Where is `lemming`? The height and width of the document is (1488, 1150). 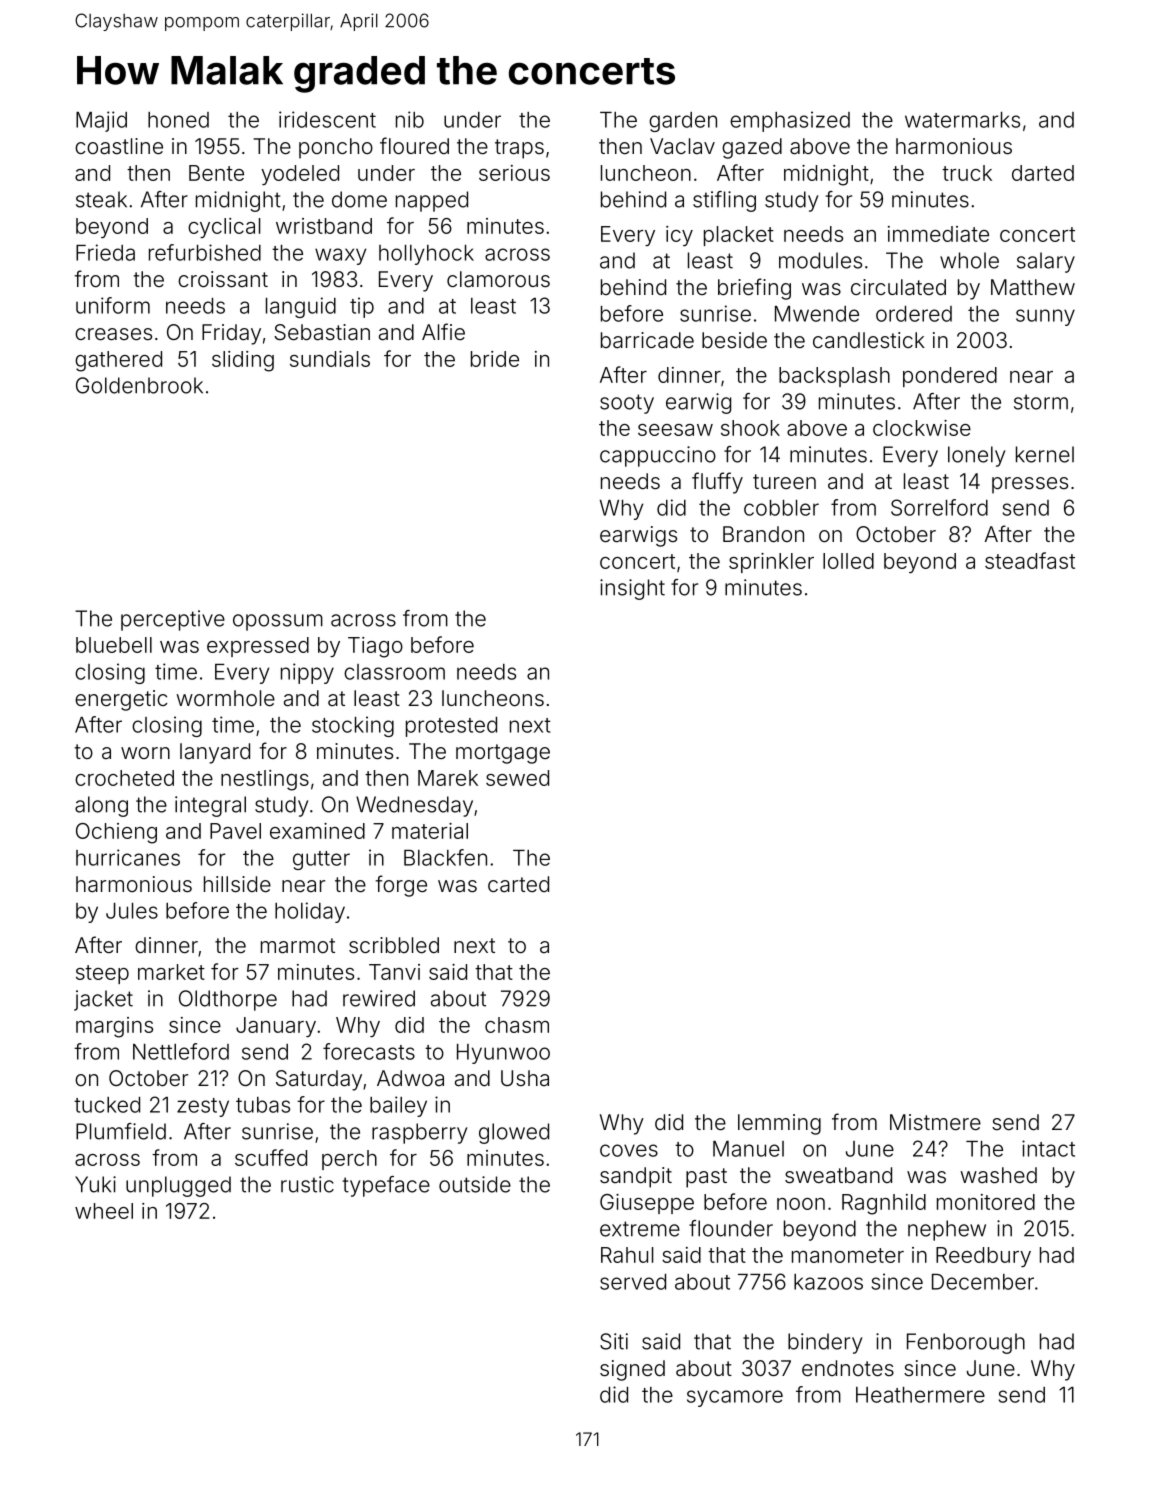
lemming is located at coordinates (779, 1124).
